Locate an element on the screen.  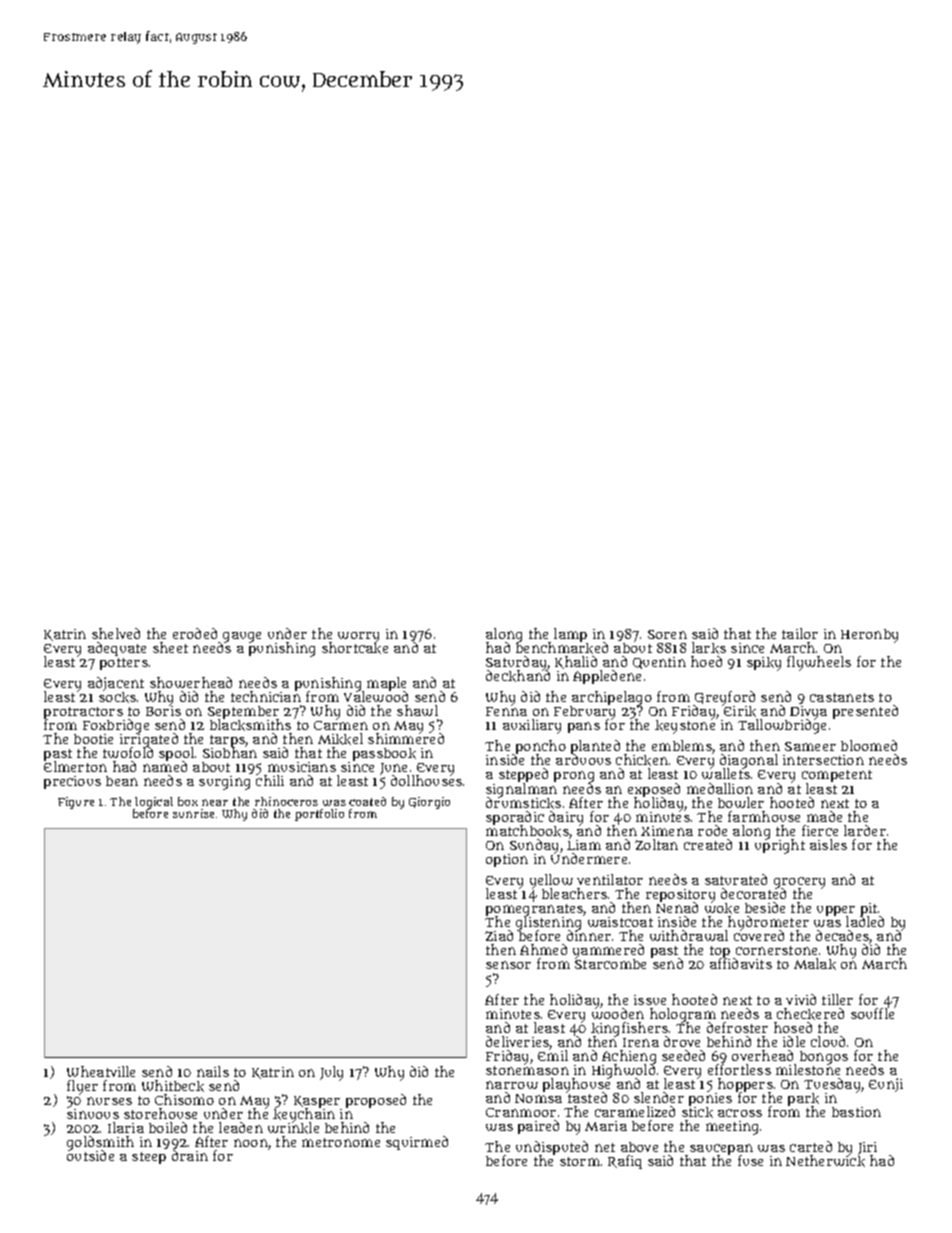
bastion is located at coordinates (856, 1112).
